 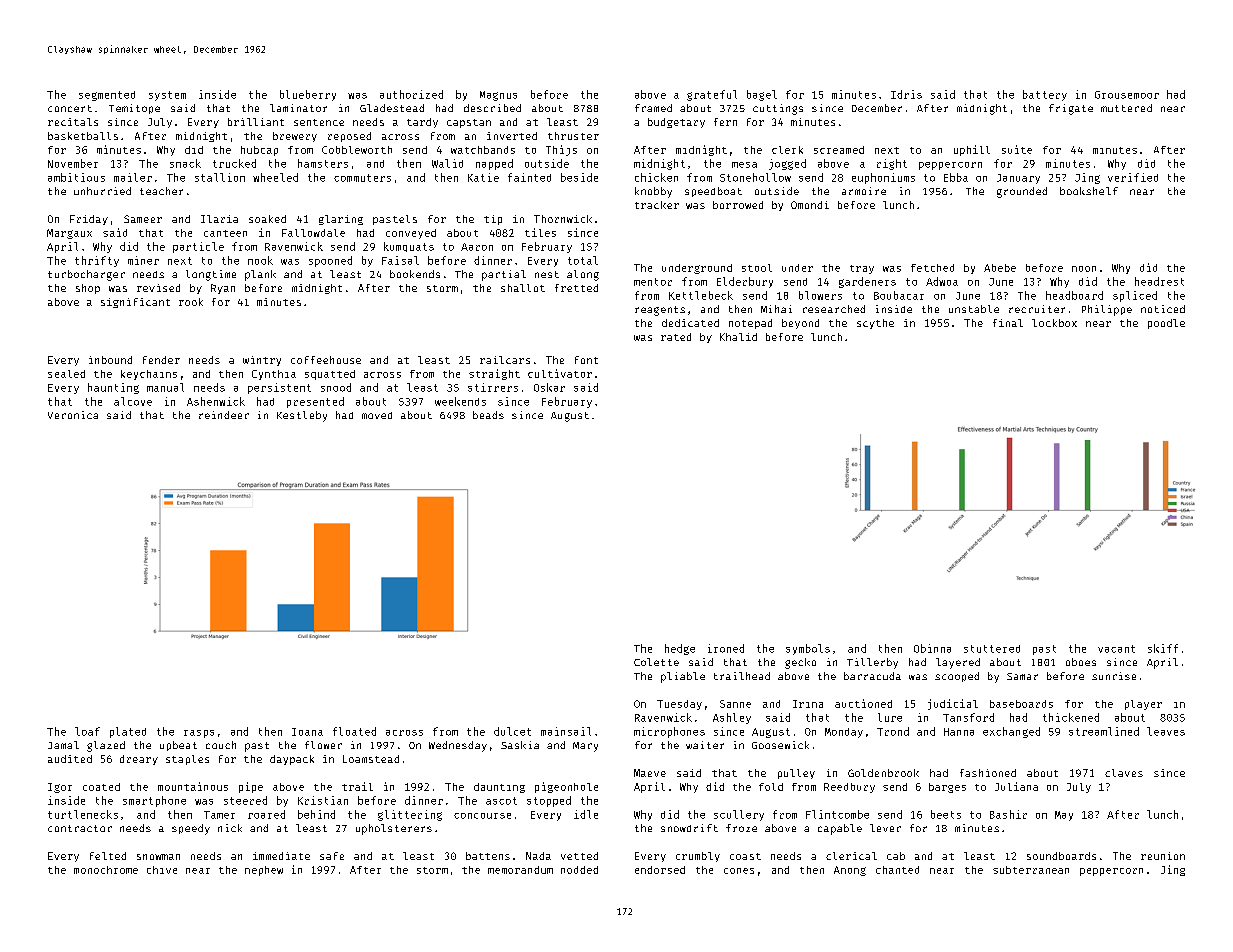 I want to click on lockbox, so click(x=1054, y=323).
